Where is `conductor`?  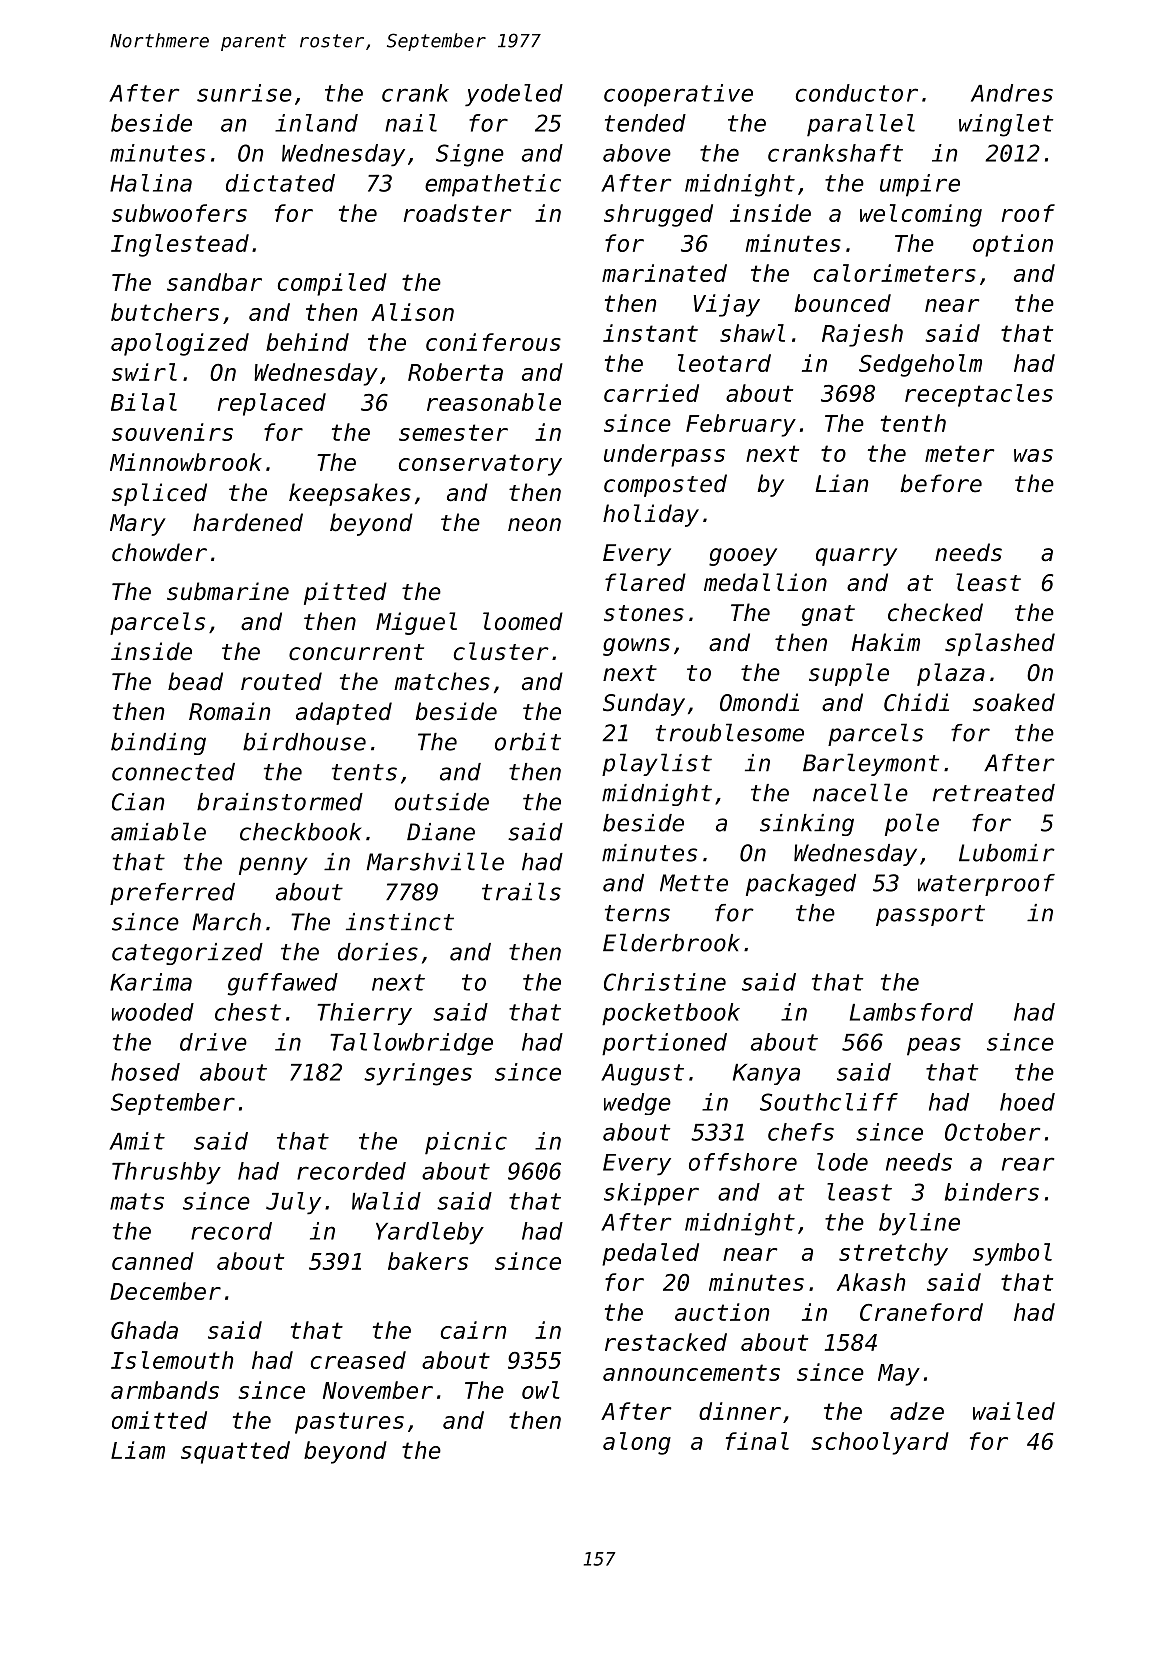 conductor is located at coordinates (857, 93).
